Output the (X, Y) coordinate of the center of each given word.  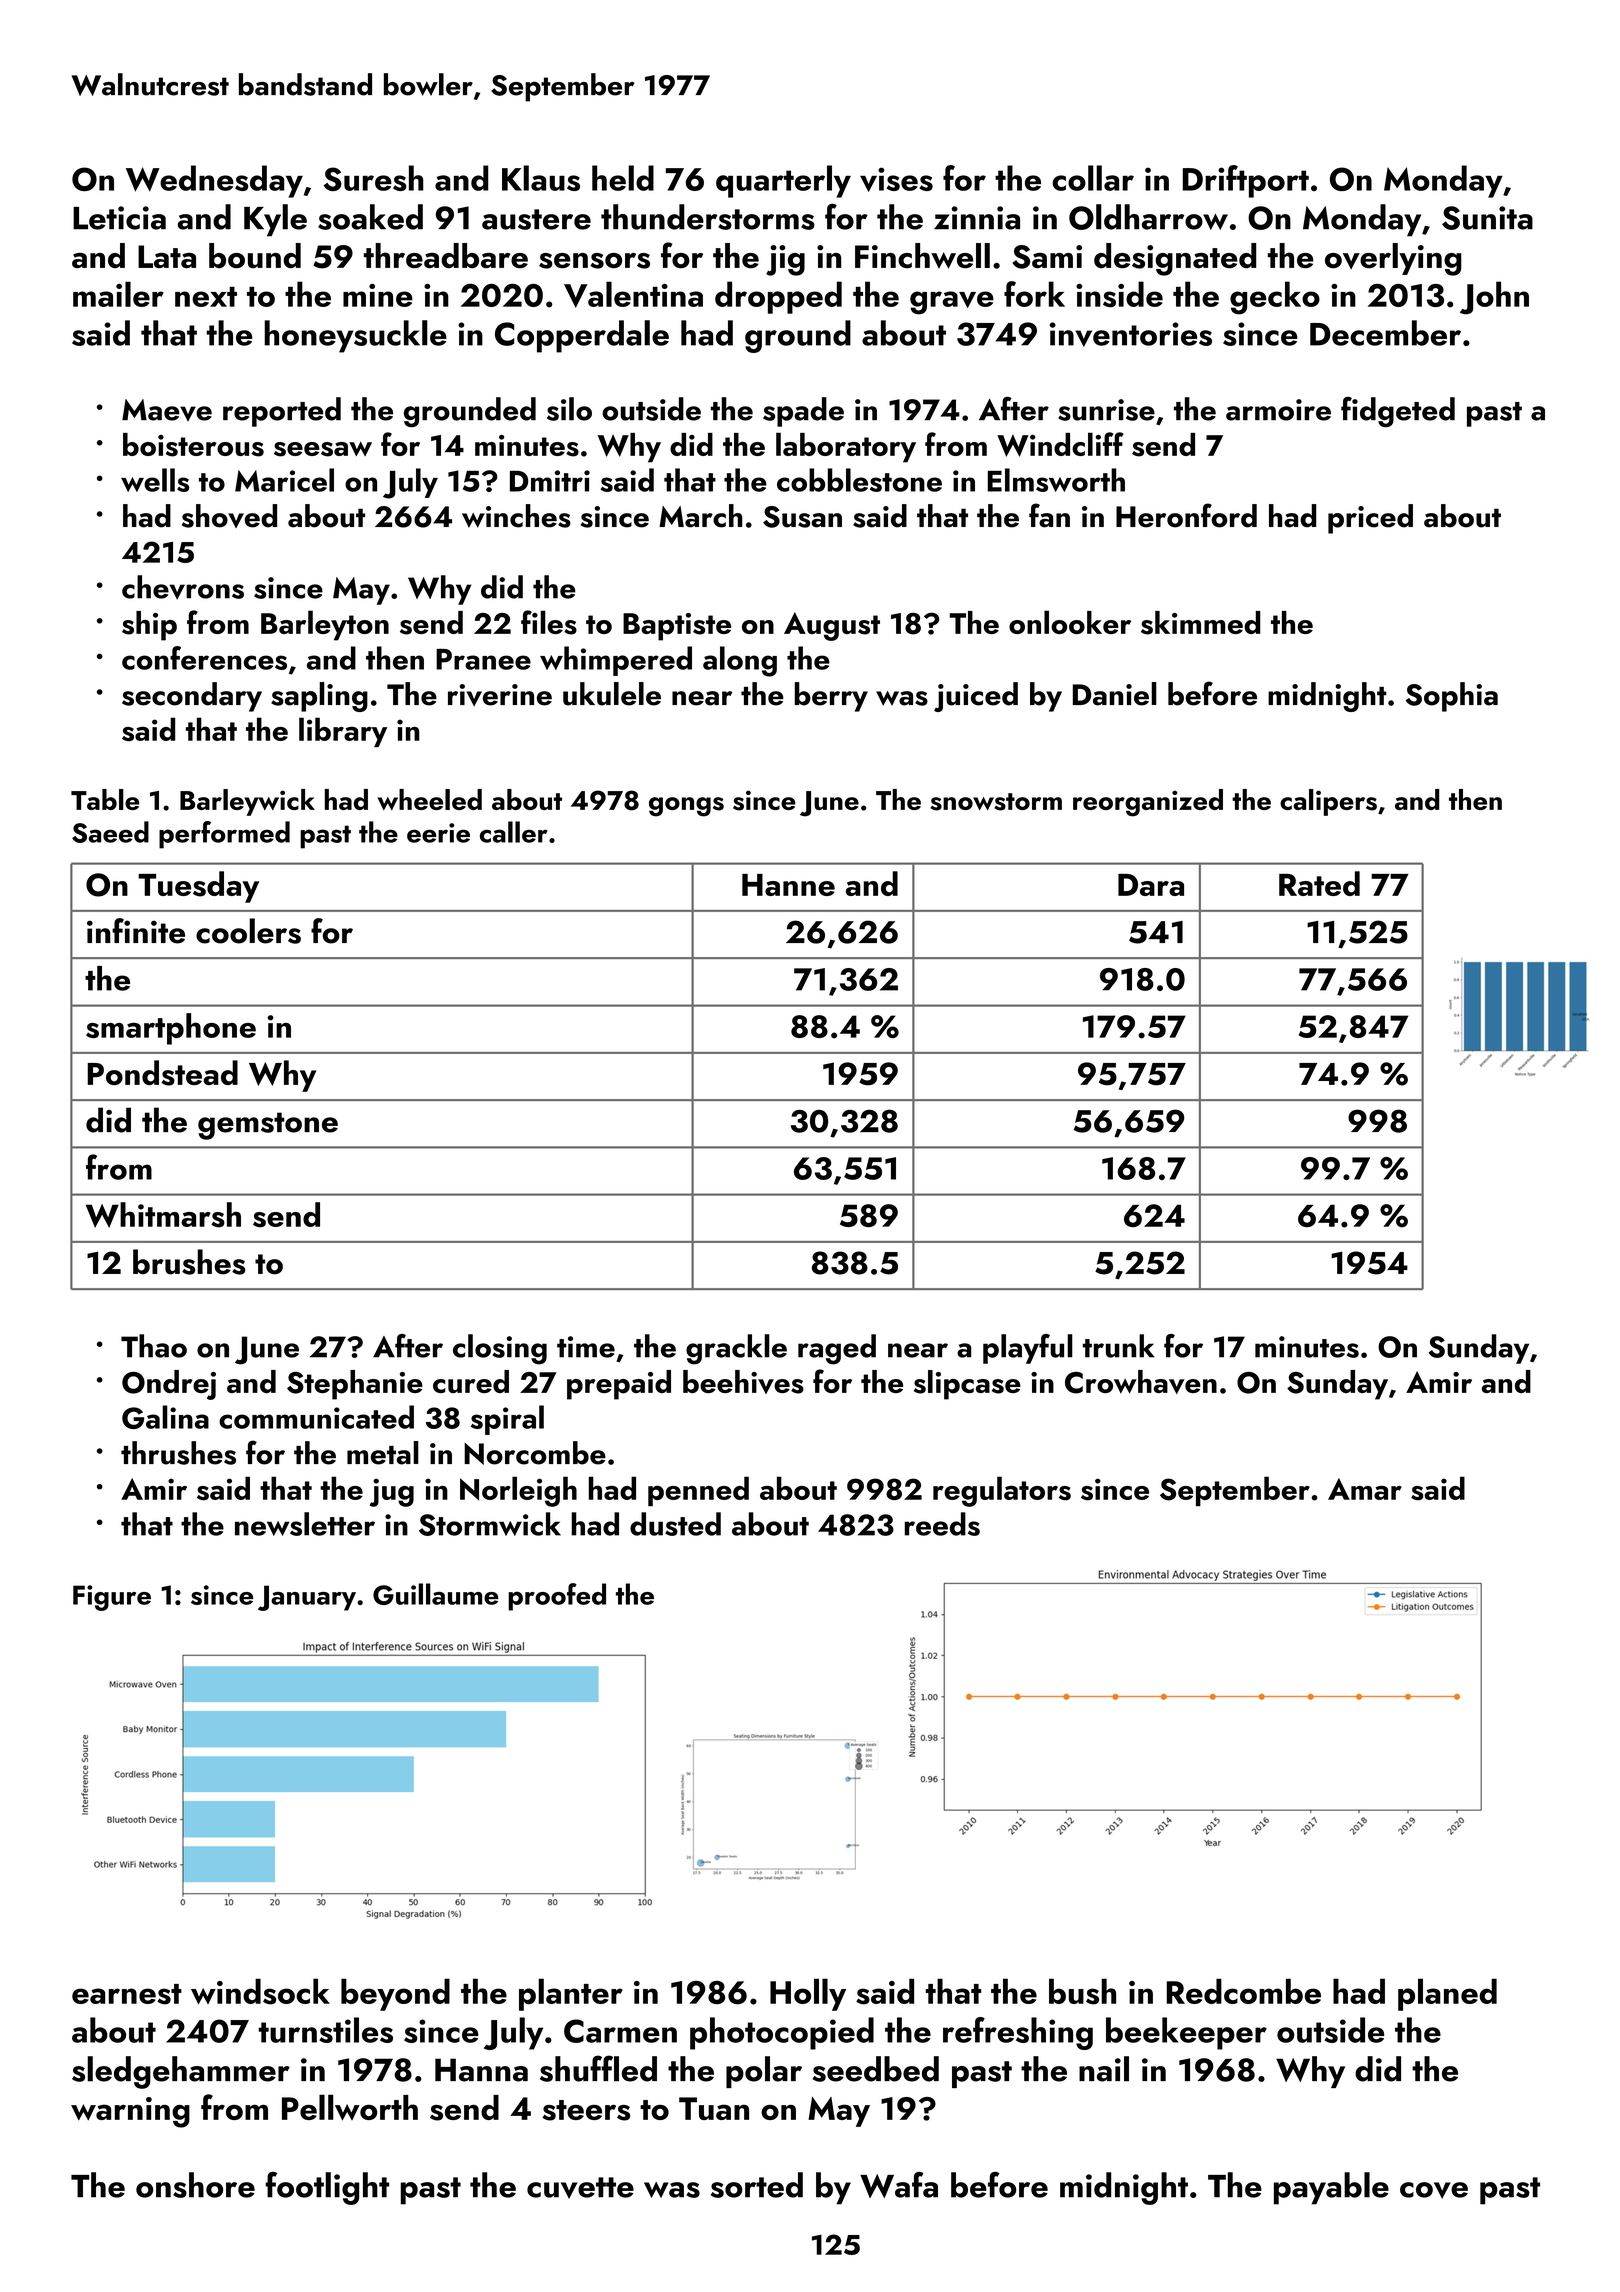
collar (1093, 178)
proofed (557, 1597)
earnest (127, 1994)
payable (1331, 2188)
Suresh (374, 178)
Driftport (1246, 181)
